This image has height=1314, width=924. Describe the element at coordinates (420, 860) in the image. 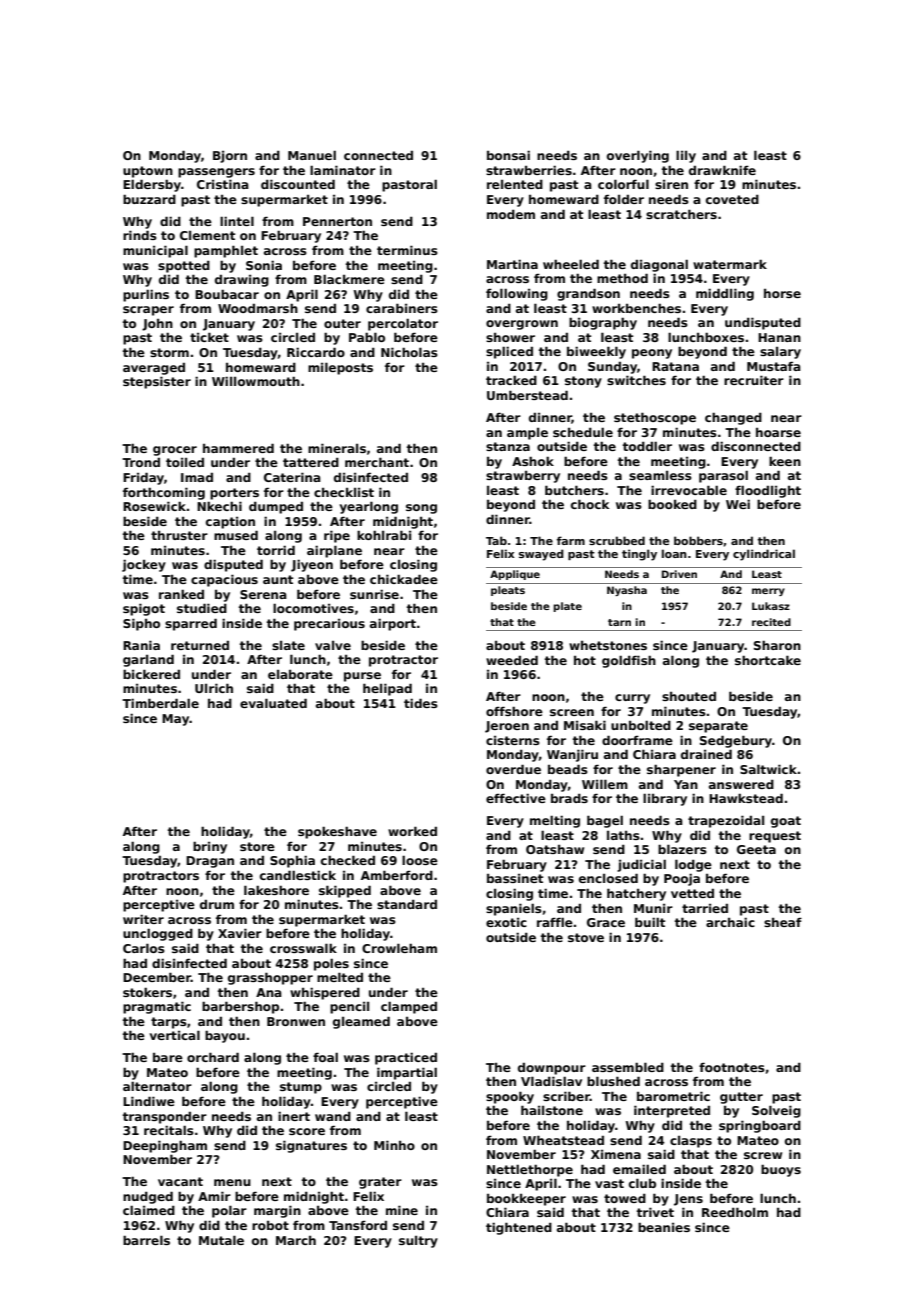

I see `loose` at that location.
